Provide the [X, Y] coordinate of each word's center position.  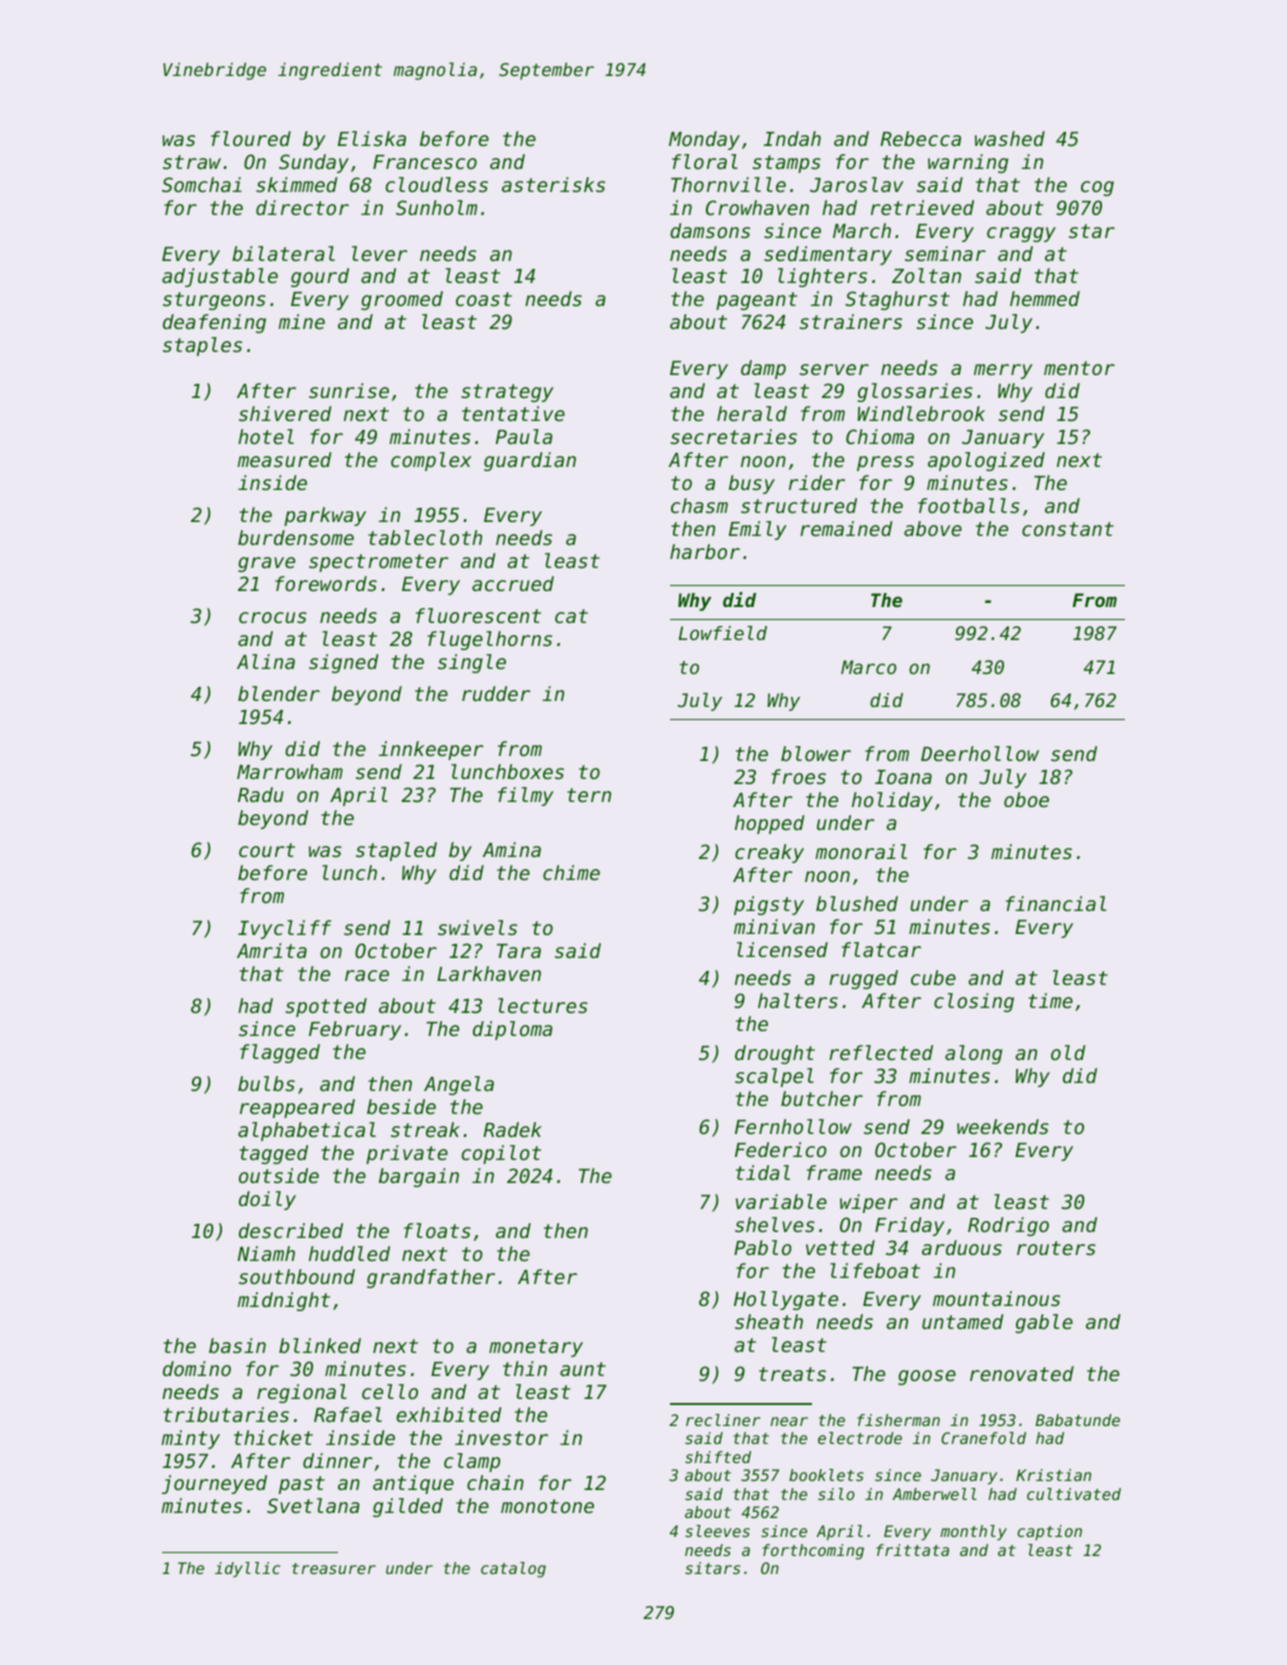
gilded [408, 1507]
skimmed [297, 184]
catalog [513, 1570]
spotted [326, 1007]
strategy [507, 393]
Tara [519, 951]
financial [1056, 903]
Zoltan [926, 275]
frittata [912, 1550]
